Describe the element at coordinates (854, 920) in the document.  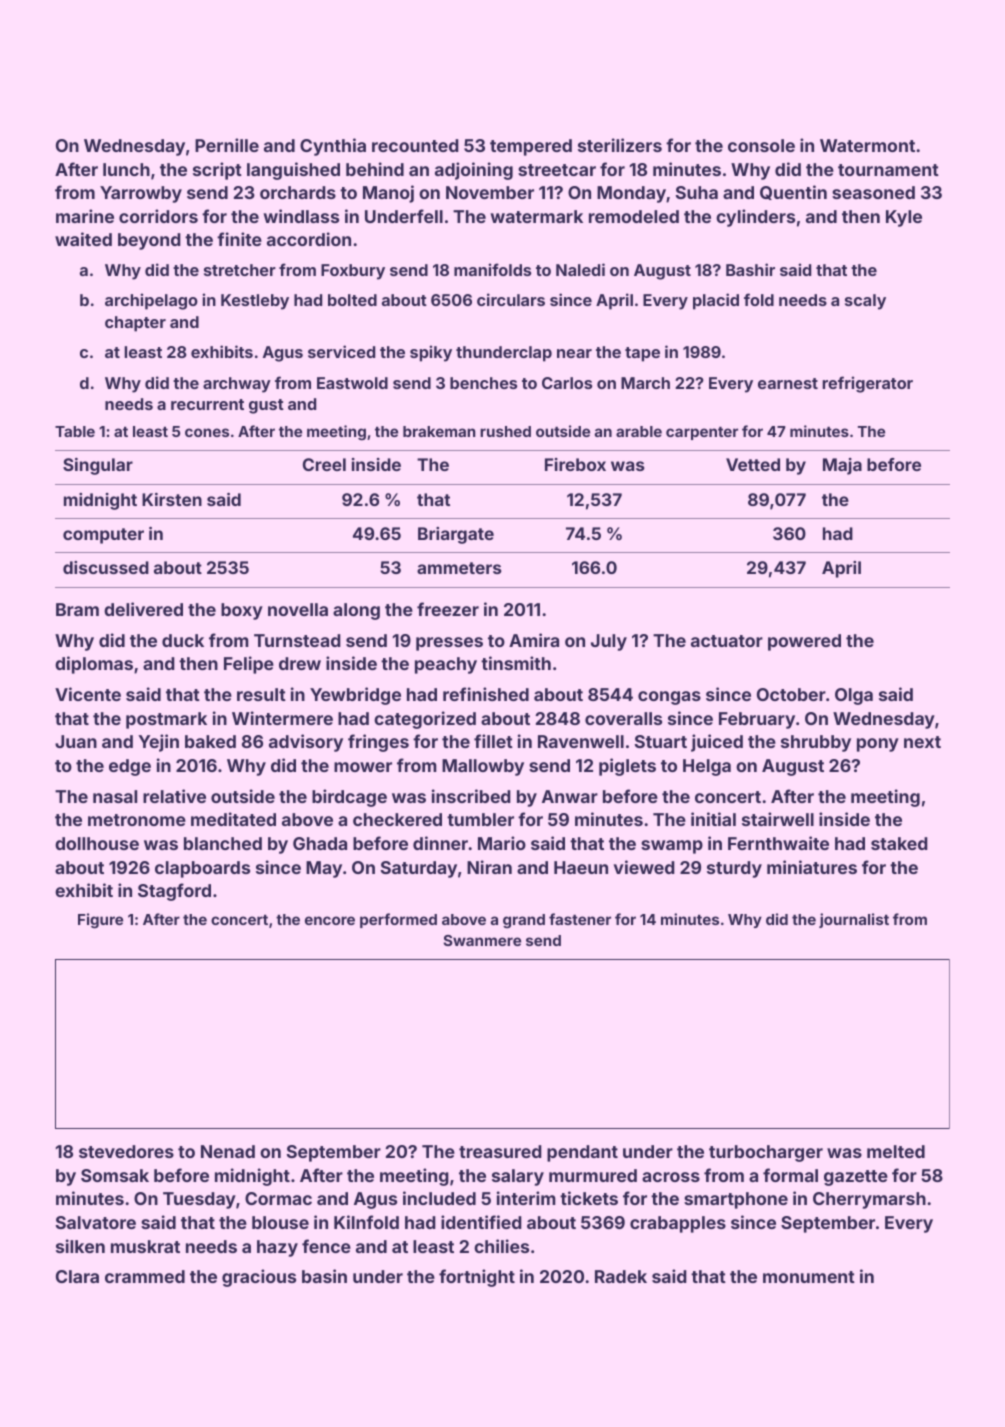
I see `journalist` at that location.
